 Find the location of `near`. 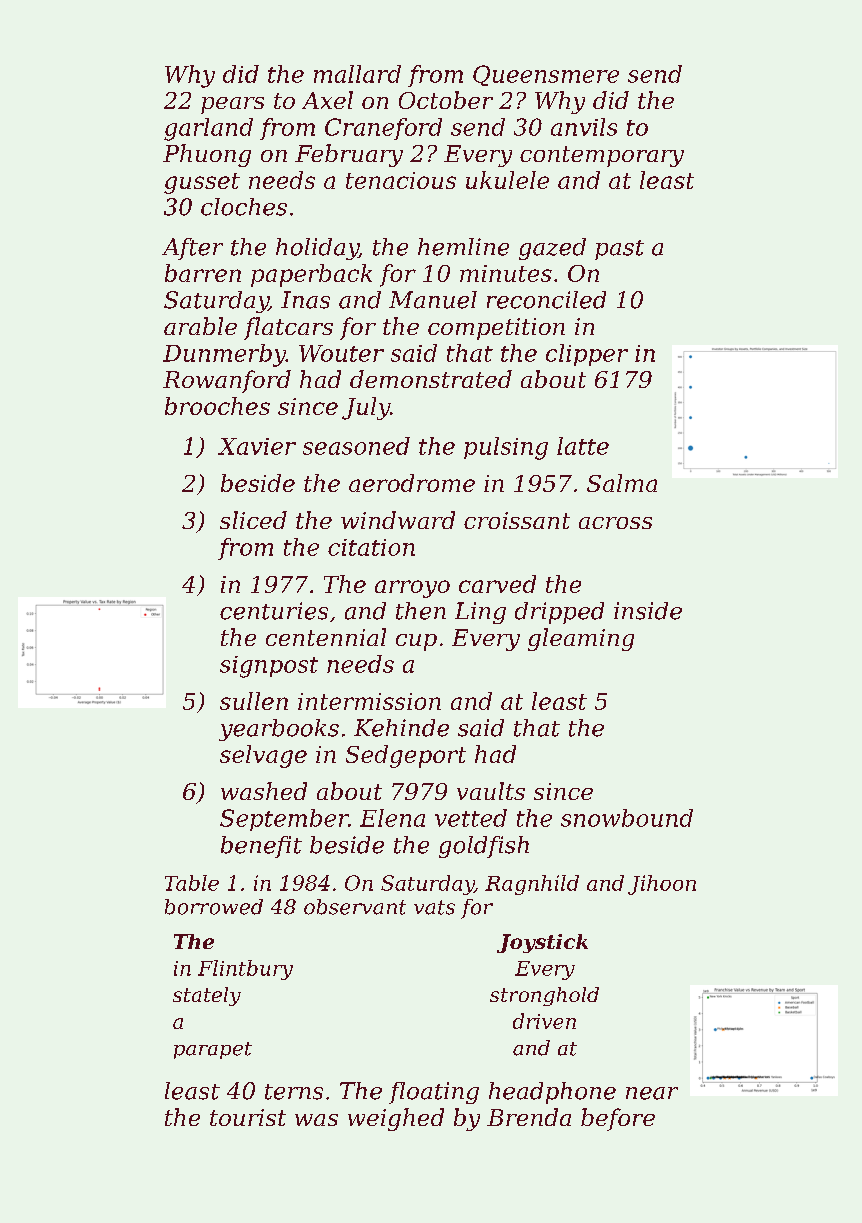

near is located at coordinates (652, 1093).
